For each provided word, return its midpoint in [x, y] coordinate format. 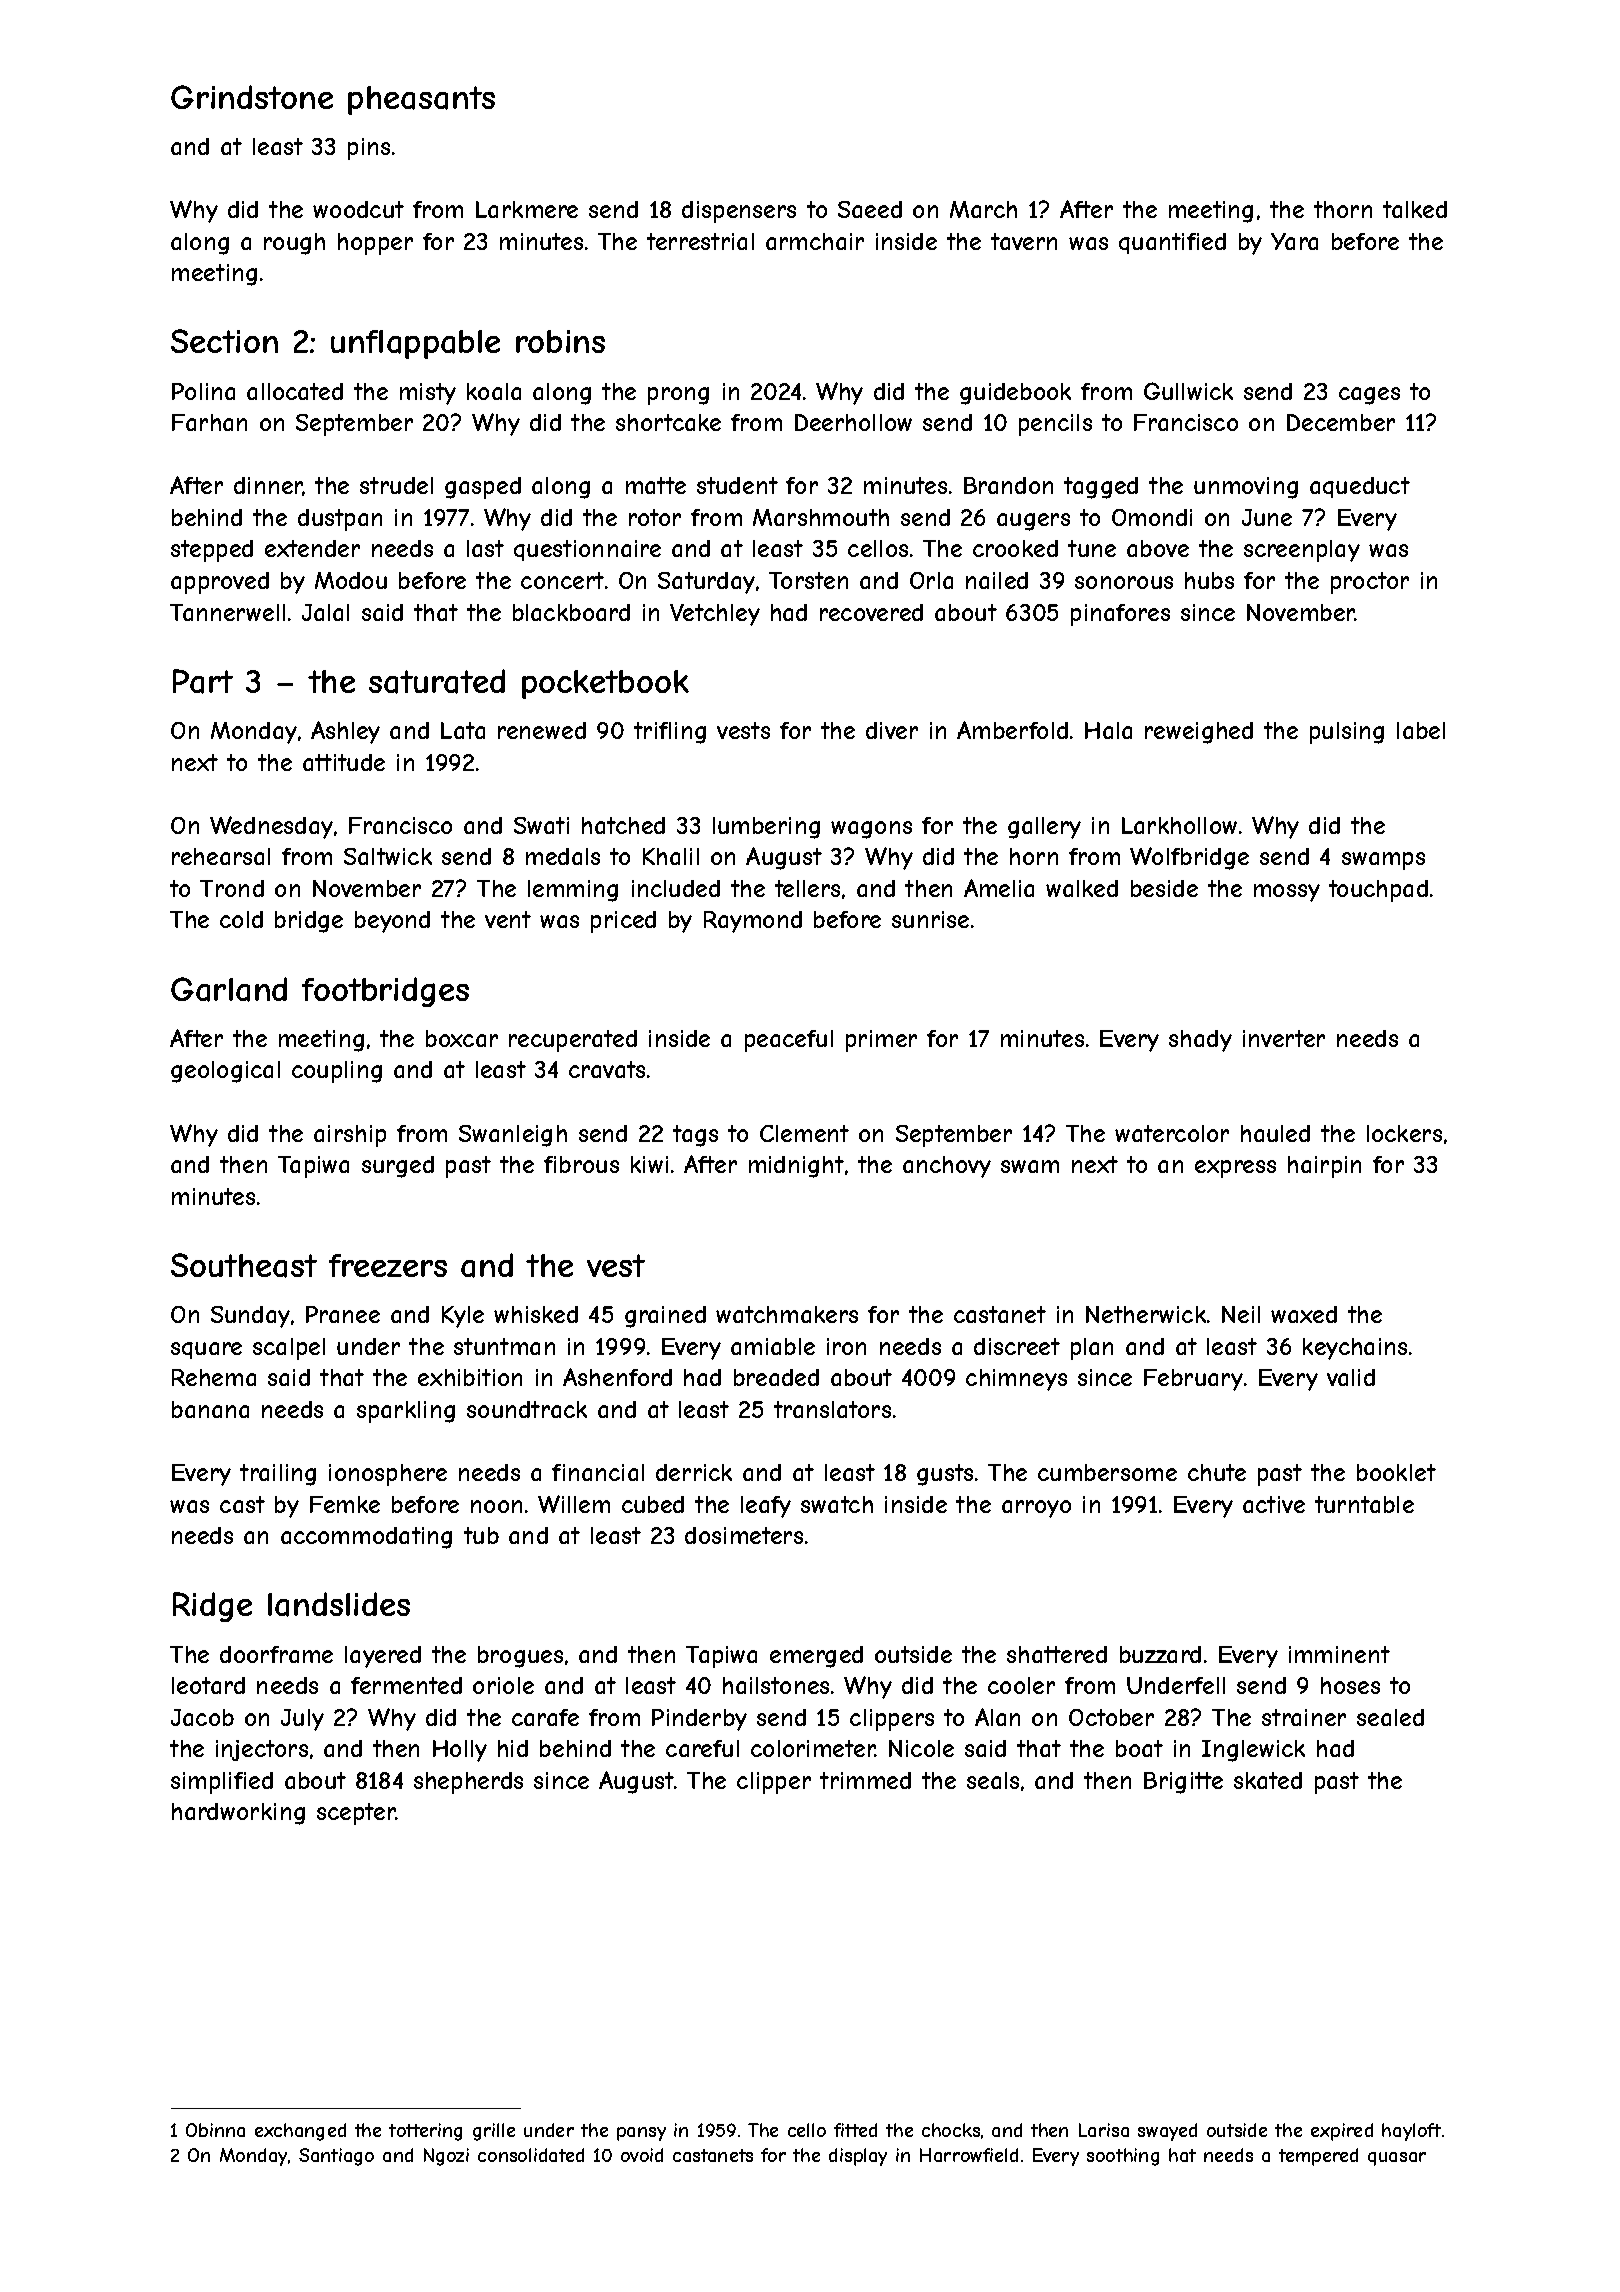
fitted [855, 2130]
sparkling [406, 1412]
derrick [694, 1472]
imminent [1339, 1654]
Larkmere [527, 209]
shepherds [468, 1783]
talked [1415, 209]
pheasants [421, 100]
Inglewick [1253, 1751]
